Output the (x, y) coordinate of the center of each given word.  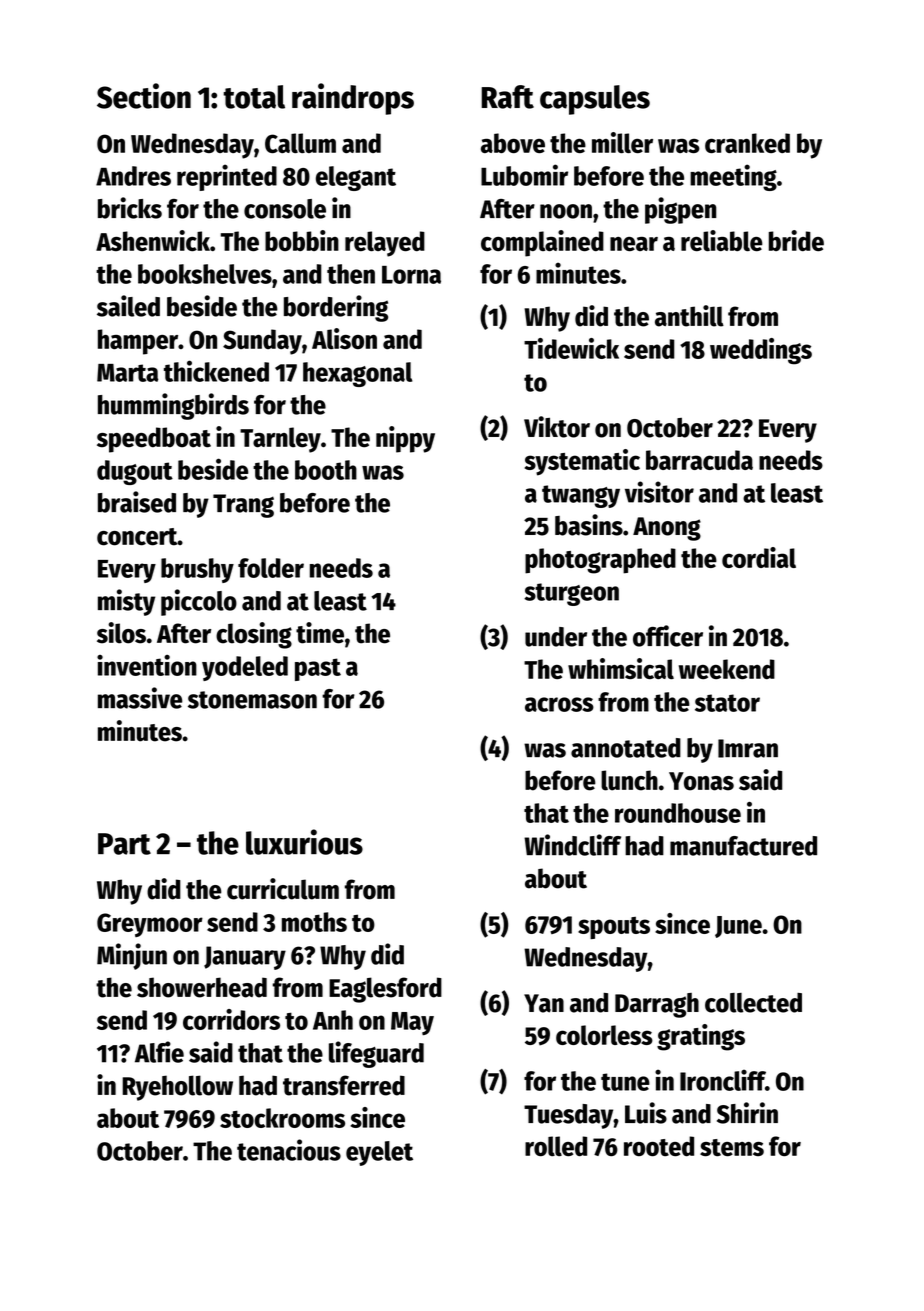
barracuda (699, 460)
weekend (727, 669)
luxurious (304, 842)
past (318, 669)
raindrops (353, 99)
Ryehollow (177, 1088)
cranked (747, 143)
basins (589, 525)
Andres (133, 176)
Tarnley (280, 440)
